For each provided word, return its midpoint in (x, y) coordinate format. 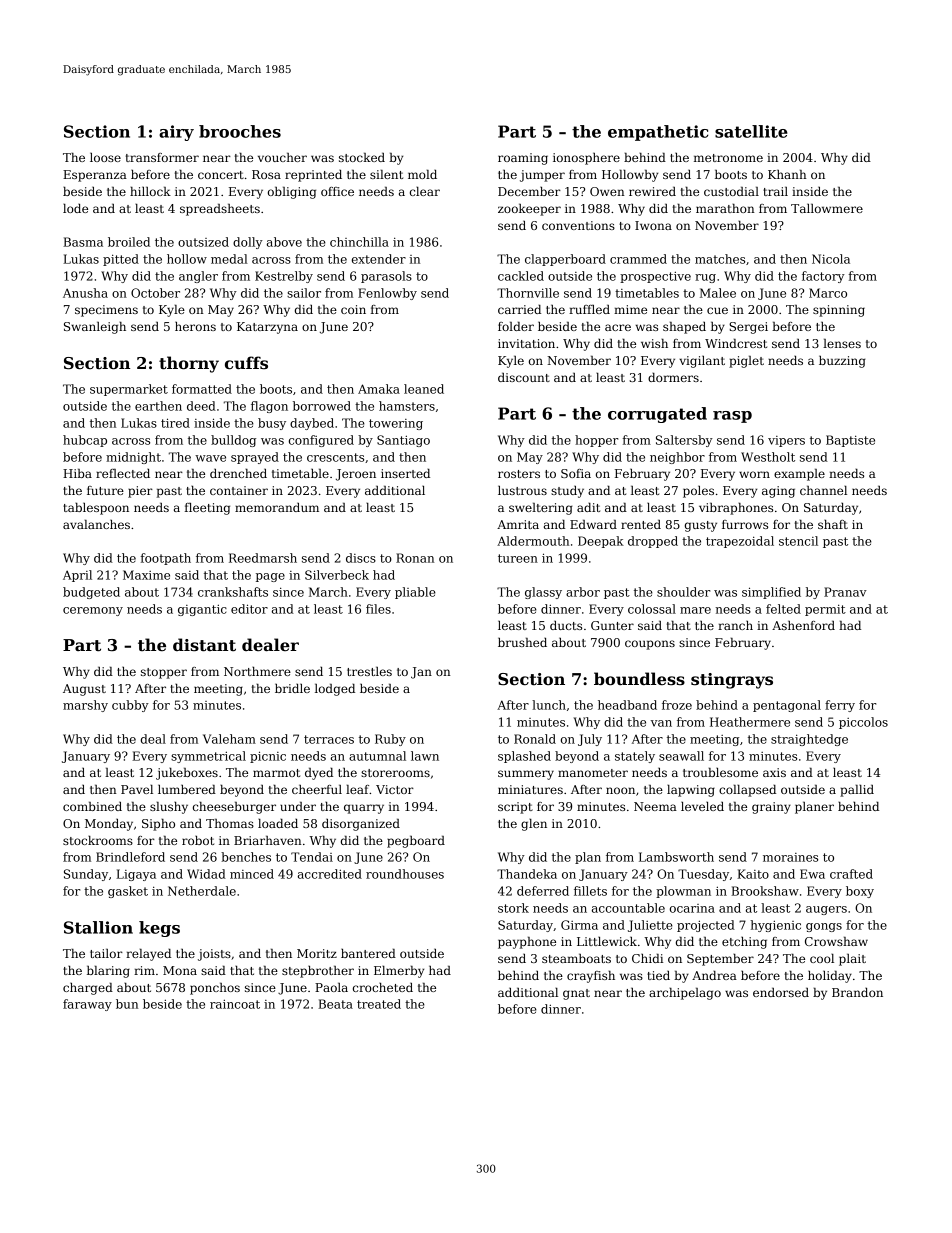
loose (105, 157)
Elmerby (399, 971)
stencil (798, 541)
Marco (828, 293)
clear (425, 191)
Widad (206, 874)
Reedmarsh (263, 558)
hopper (596, 441)
